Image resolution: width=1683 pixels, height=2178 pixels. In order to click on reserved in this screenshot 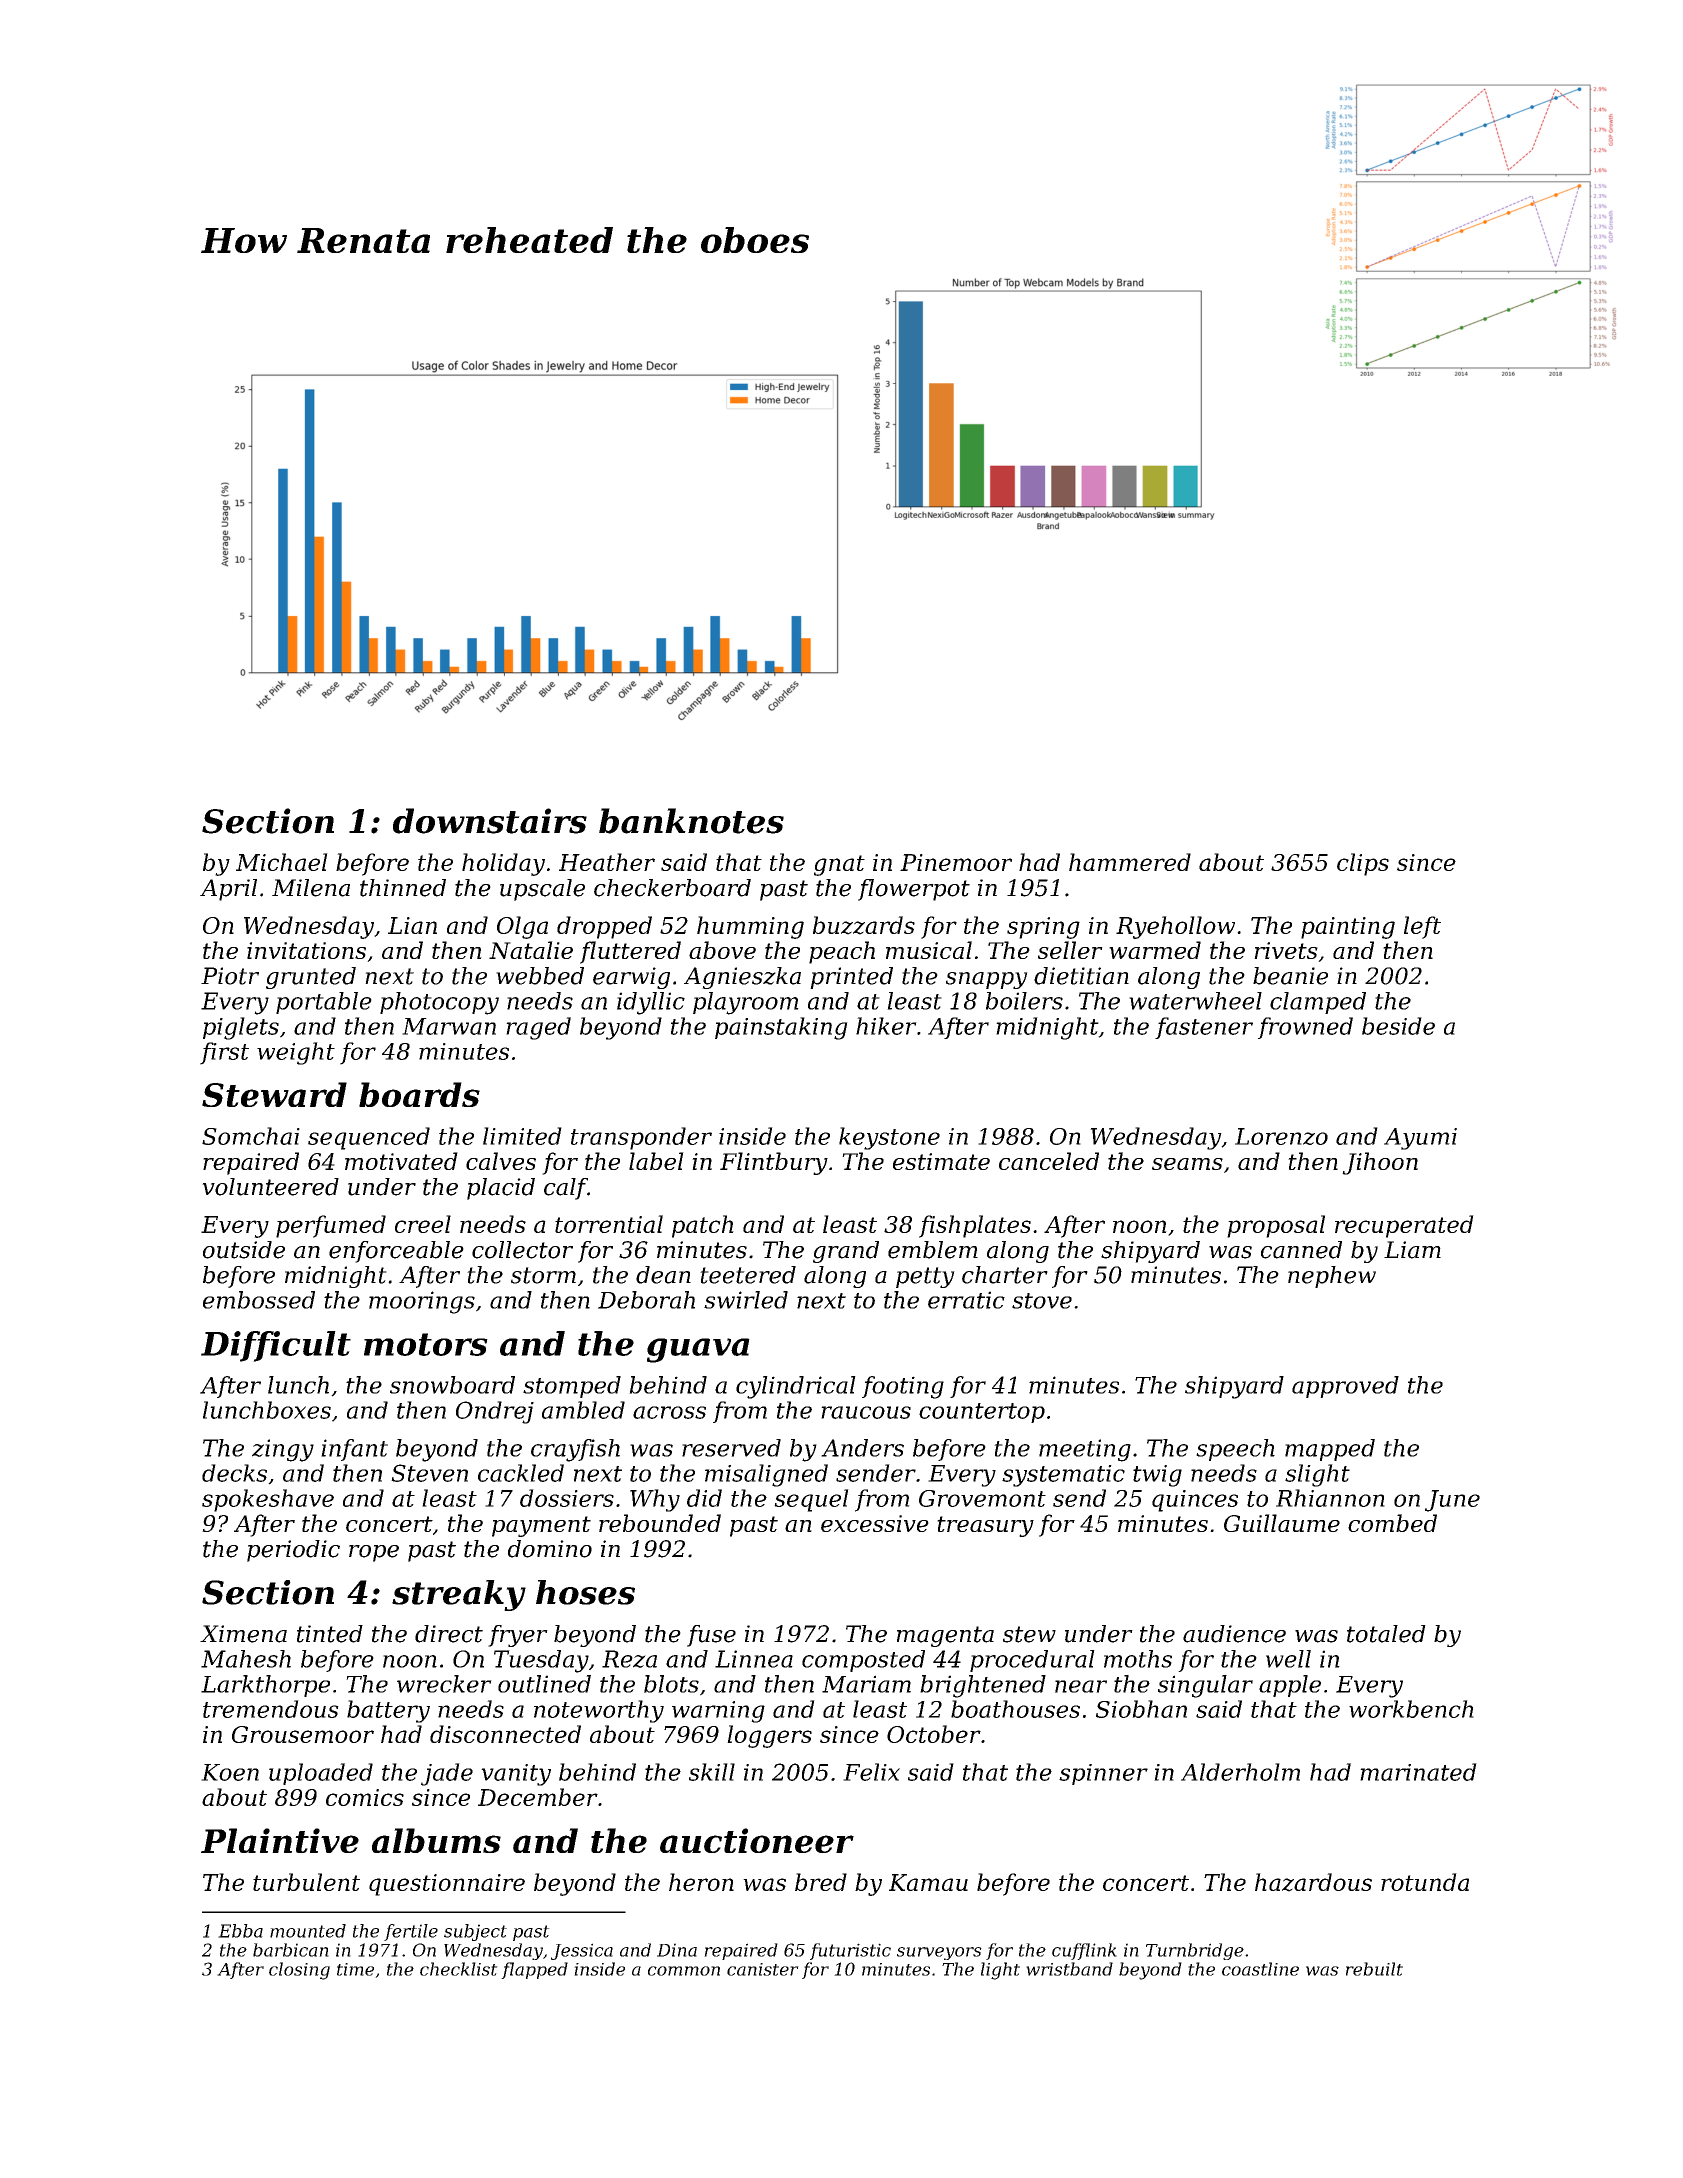, I will do `click(731, 1448)`.
